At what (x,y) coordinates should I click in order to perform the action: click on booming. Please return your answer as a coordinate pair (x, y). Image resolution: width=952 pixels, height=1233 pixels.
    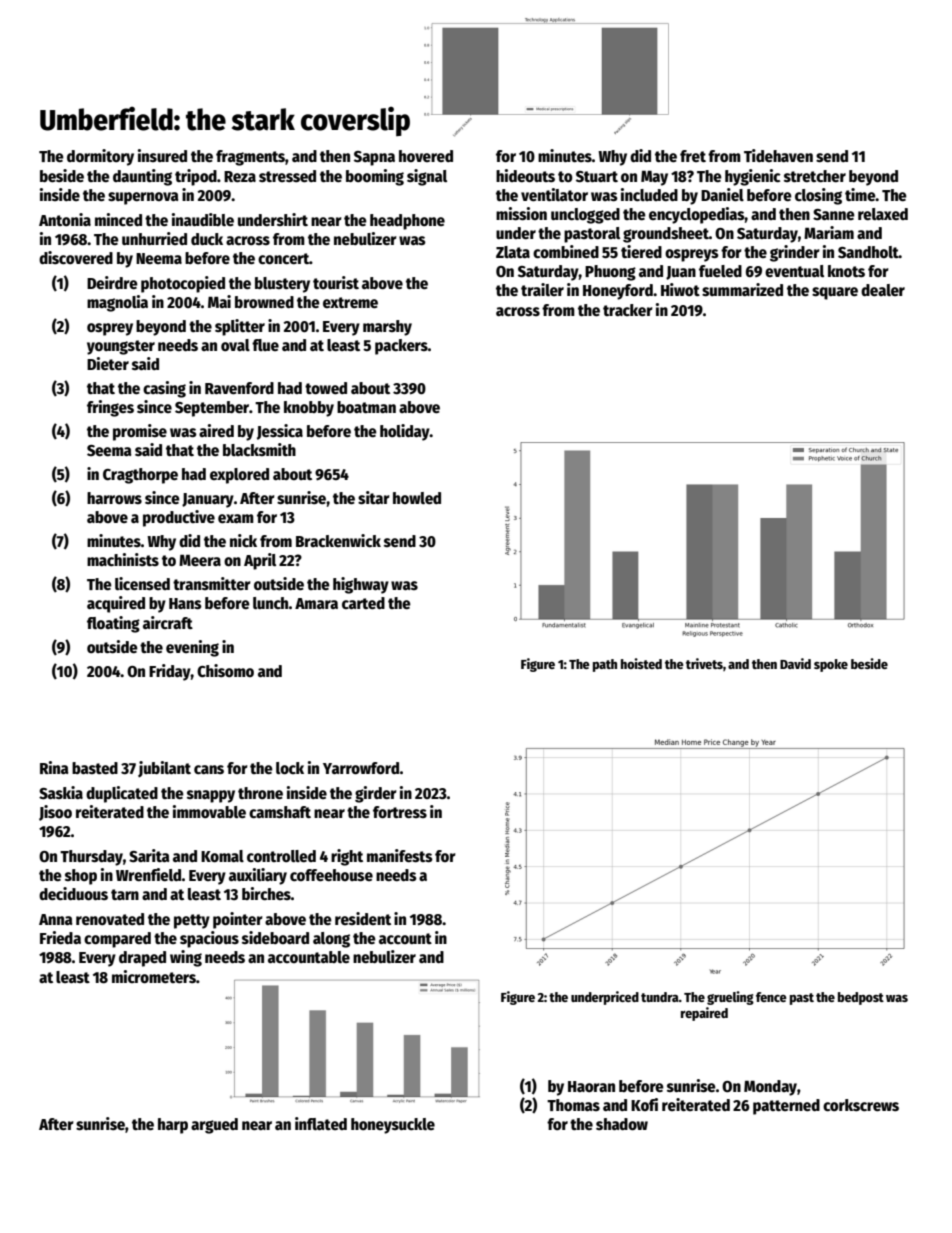
    Looking at the image, I should click on (375, 177).
